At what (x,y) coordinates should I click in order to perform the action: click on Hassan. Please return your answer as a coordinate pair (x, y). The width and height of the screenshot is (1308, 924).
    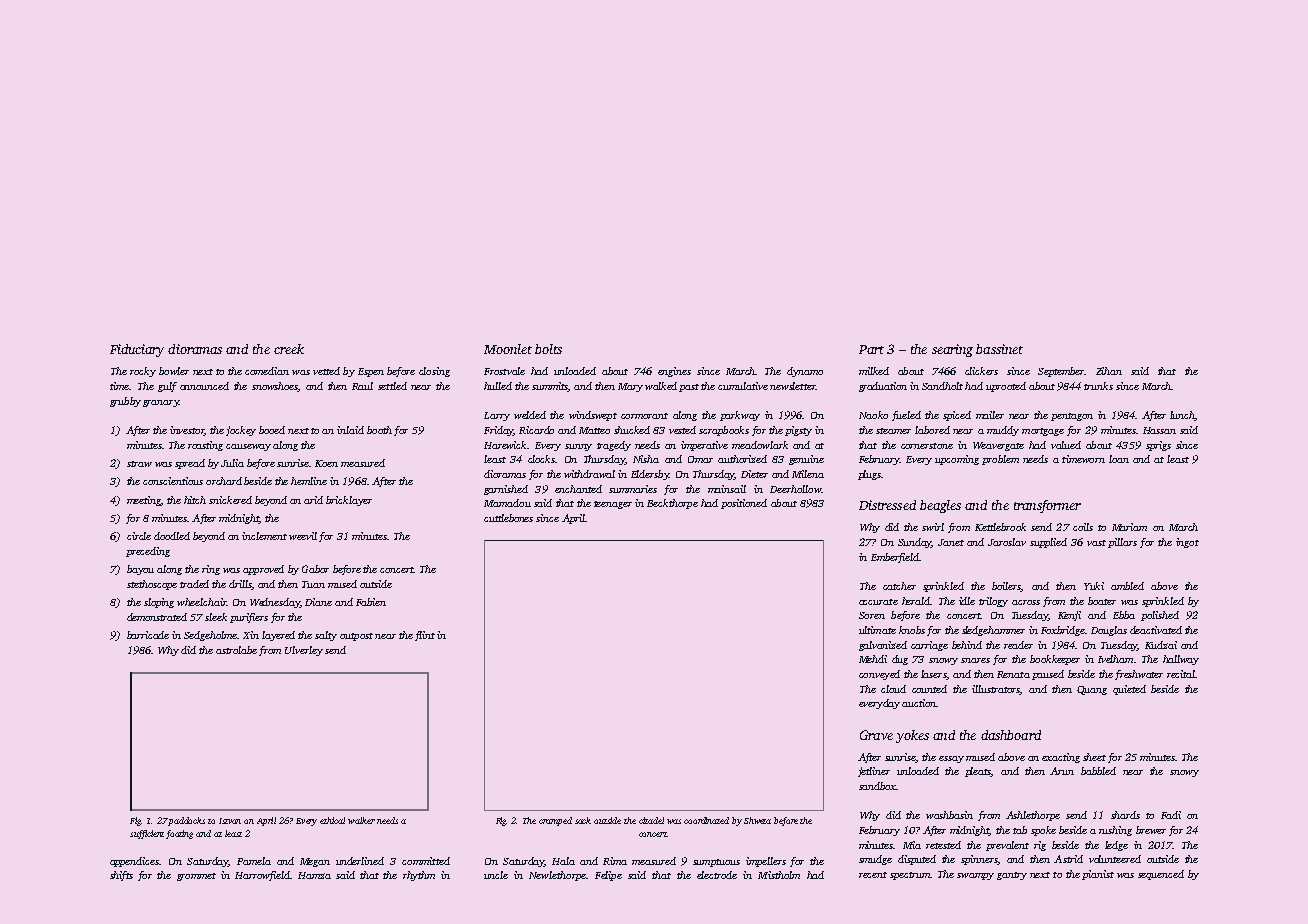
    Looking at the image, I should click on (1159, 430).
